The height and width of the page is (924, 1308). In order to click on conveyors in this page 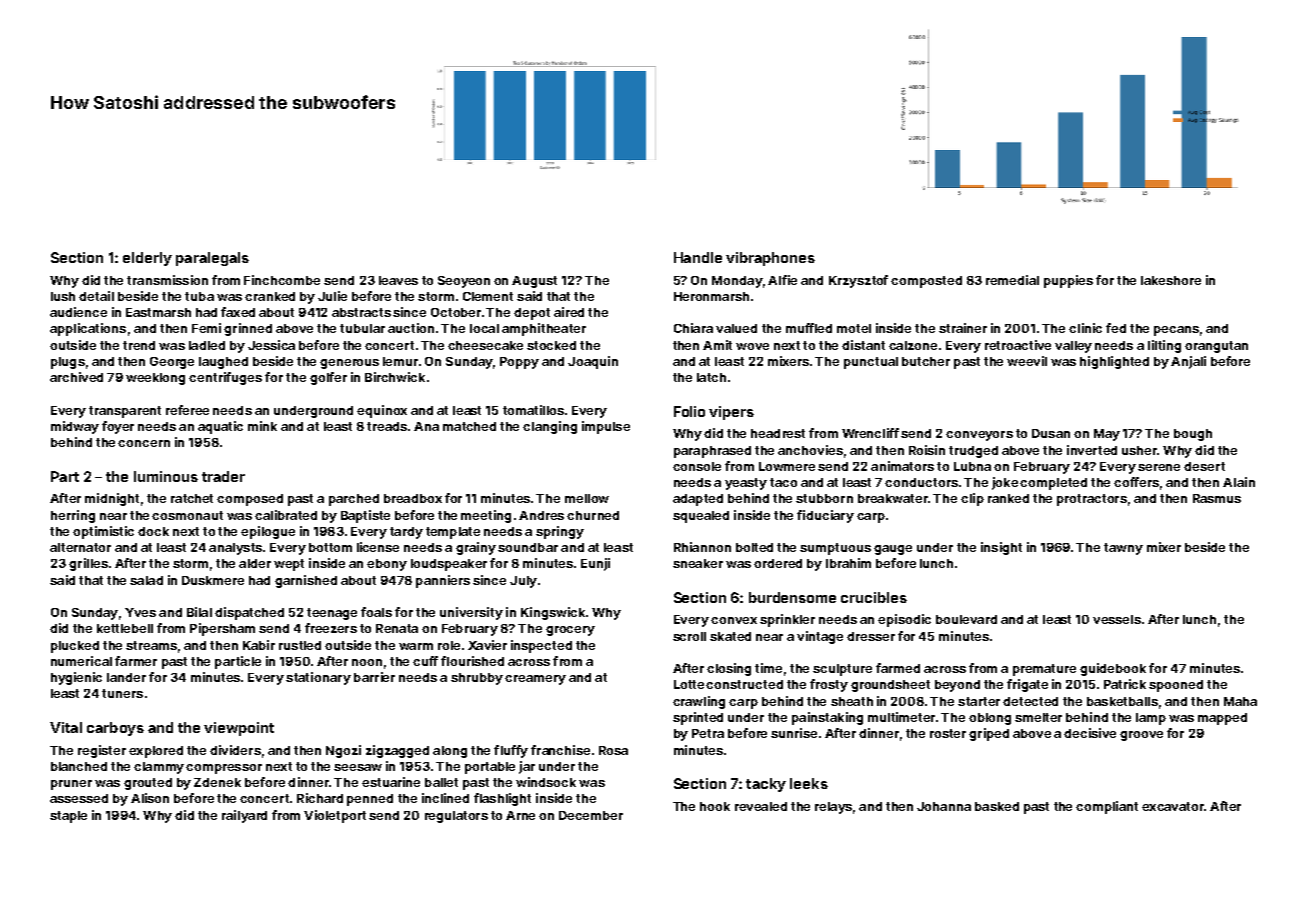, I will do `click(979, 436)`.
